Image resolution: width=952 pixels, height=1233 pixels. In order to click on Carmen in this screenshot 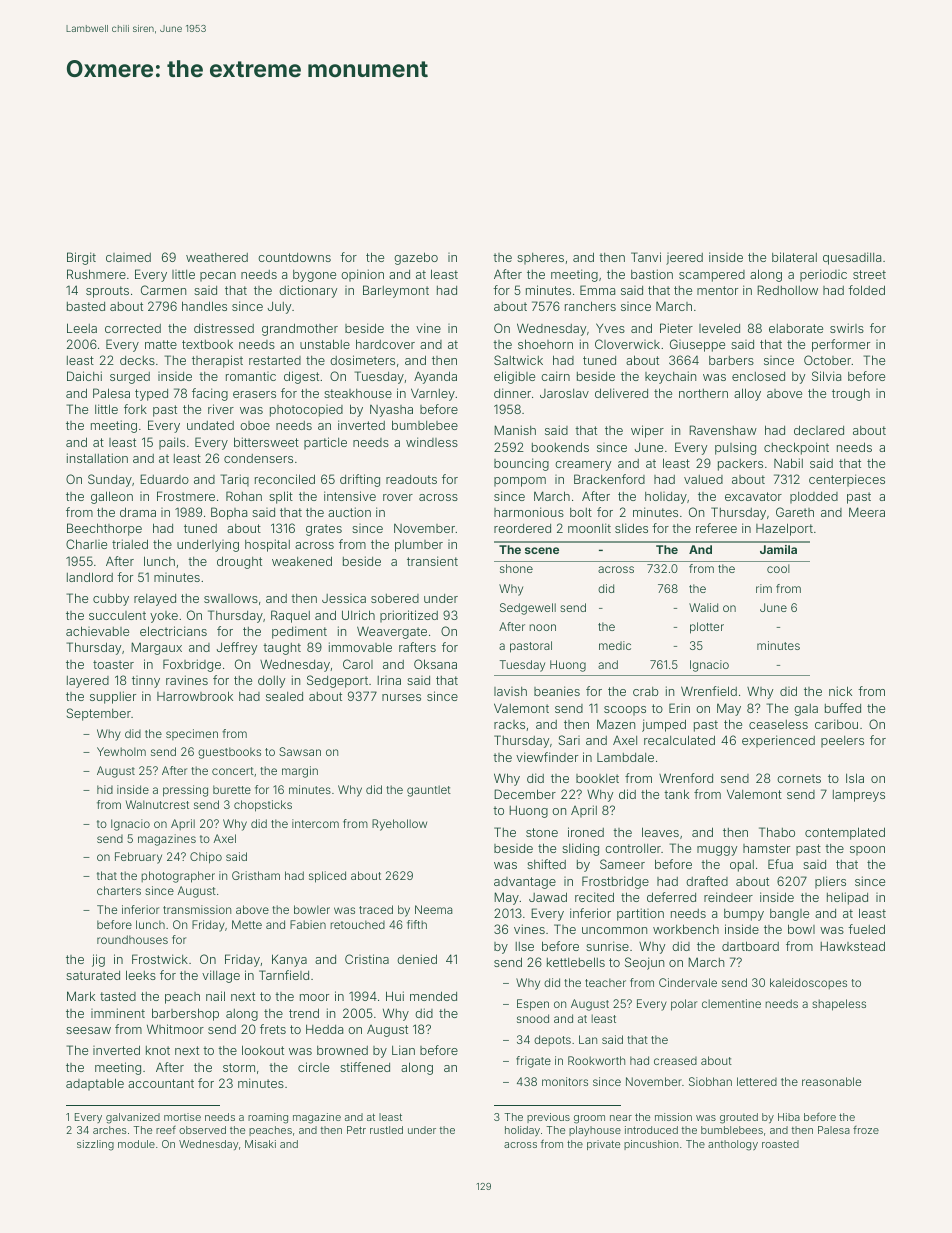, I will do `click(163, 290)`.
